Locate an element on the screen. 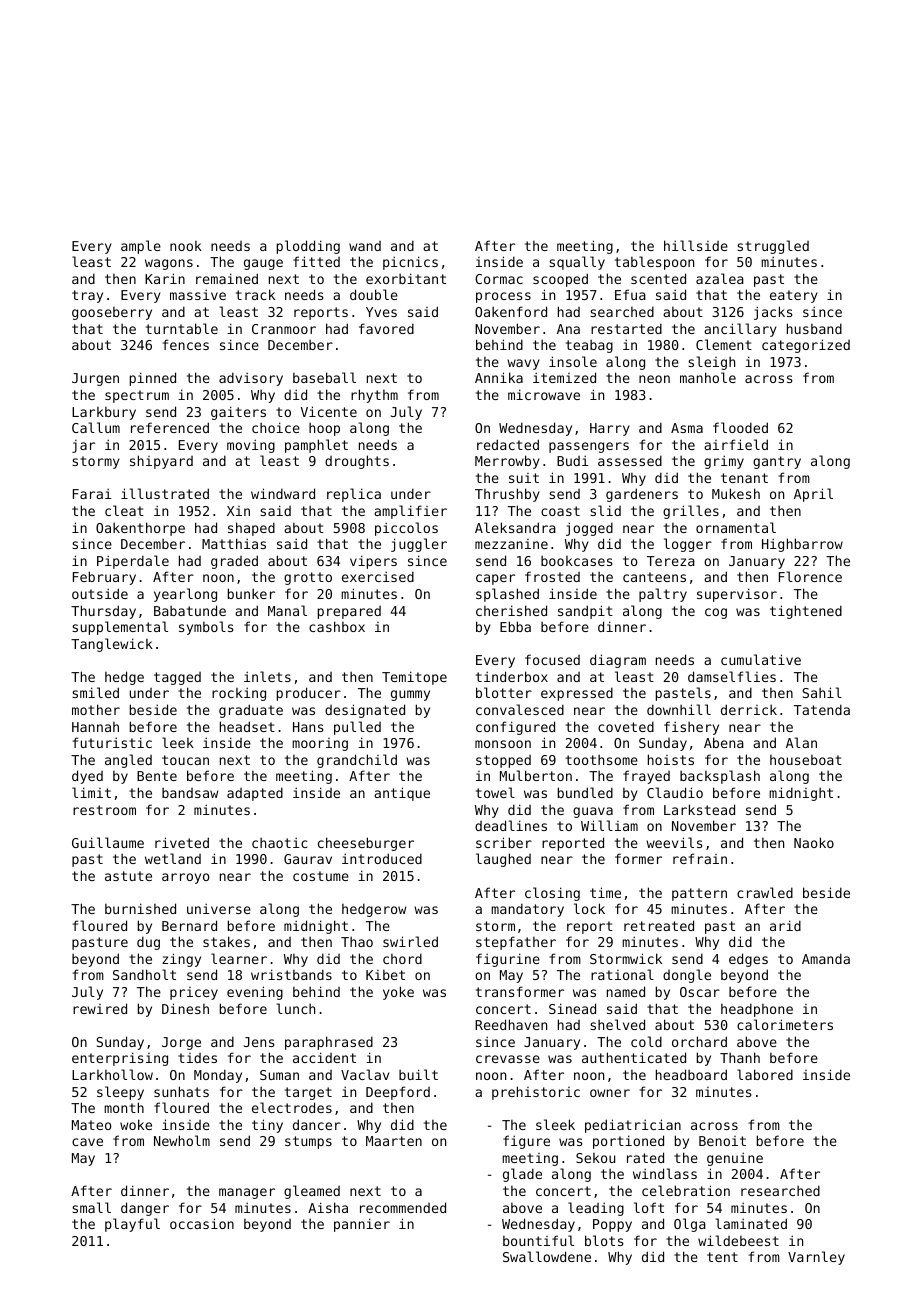  tent is located at coordinates (722, 1257).
